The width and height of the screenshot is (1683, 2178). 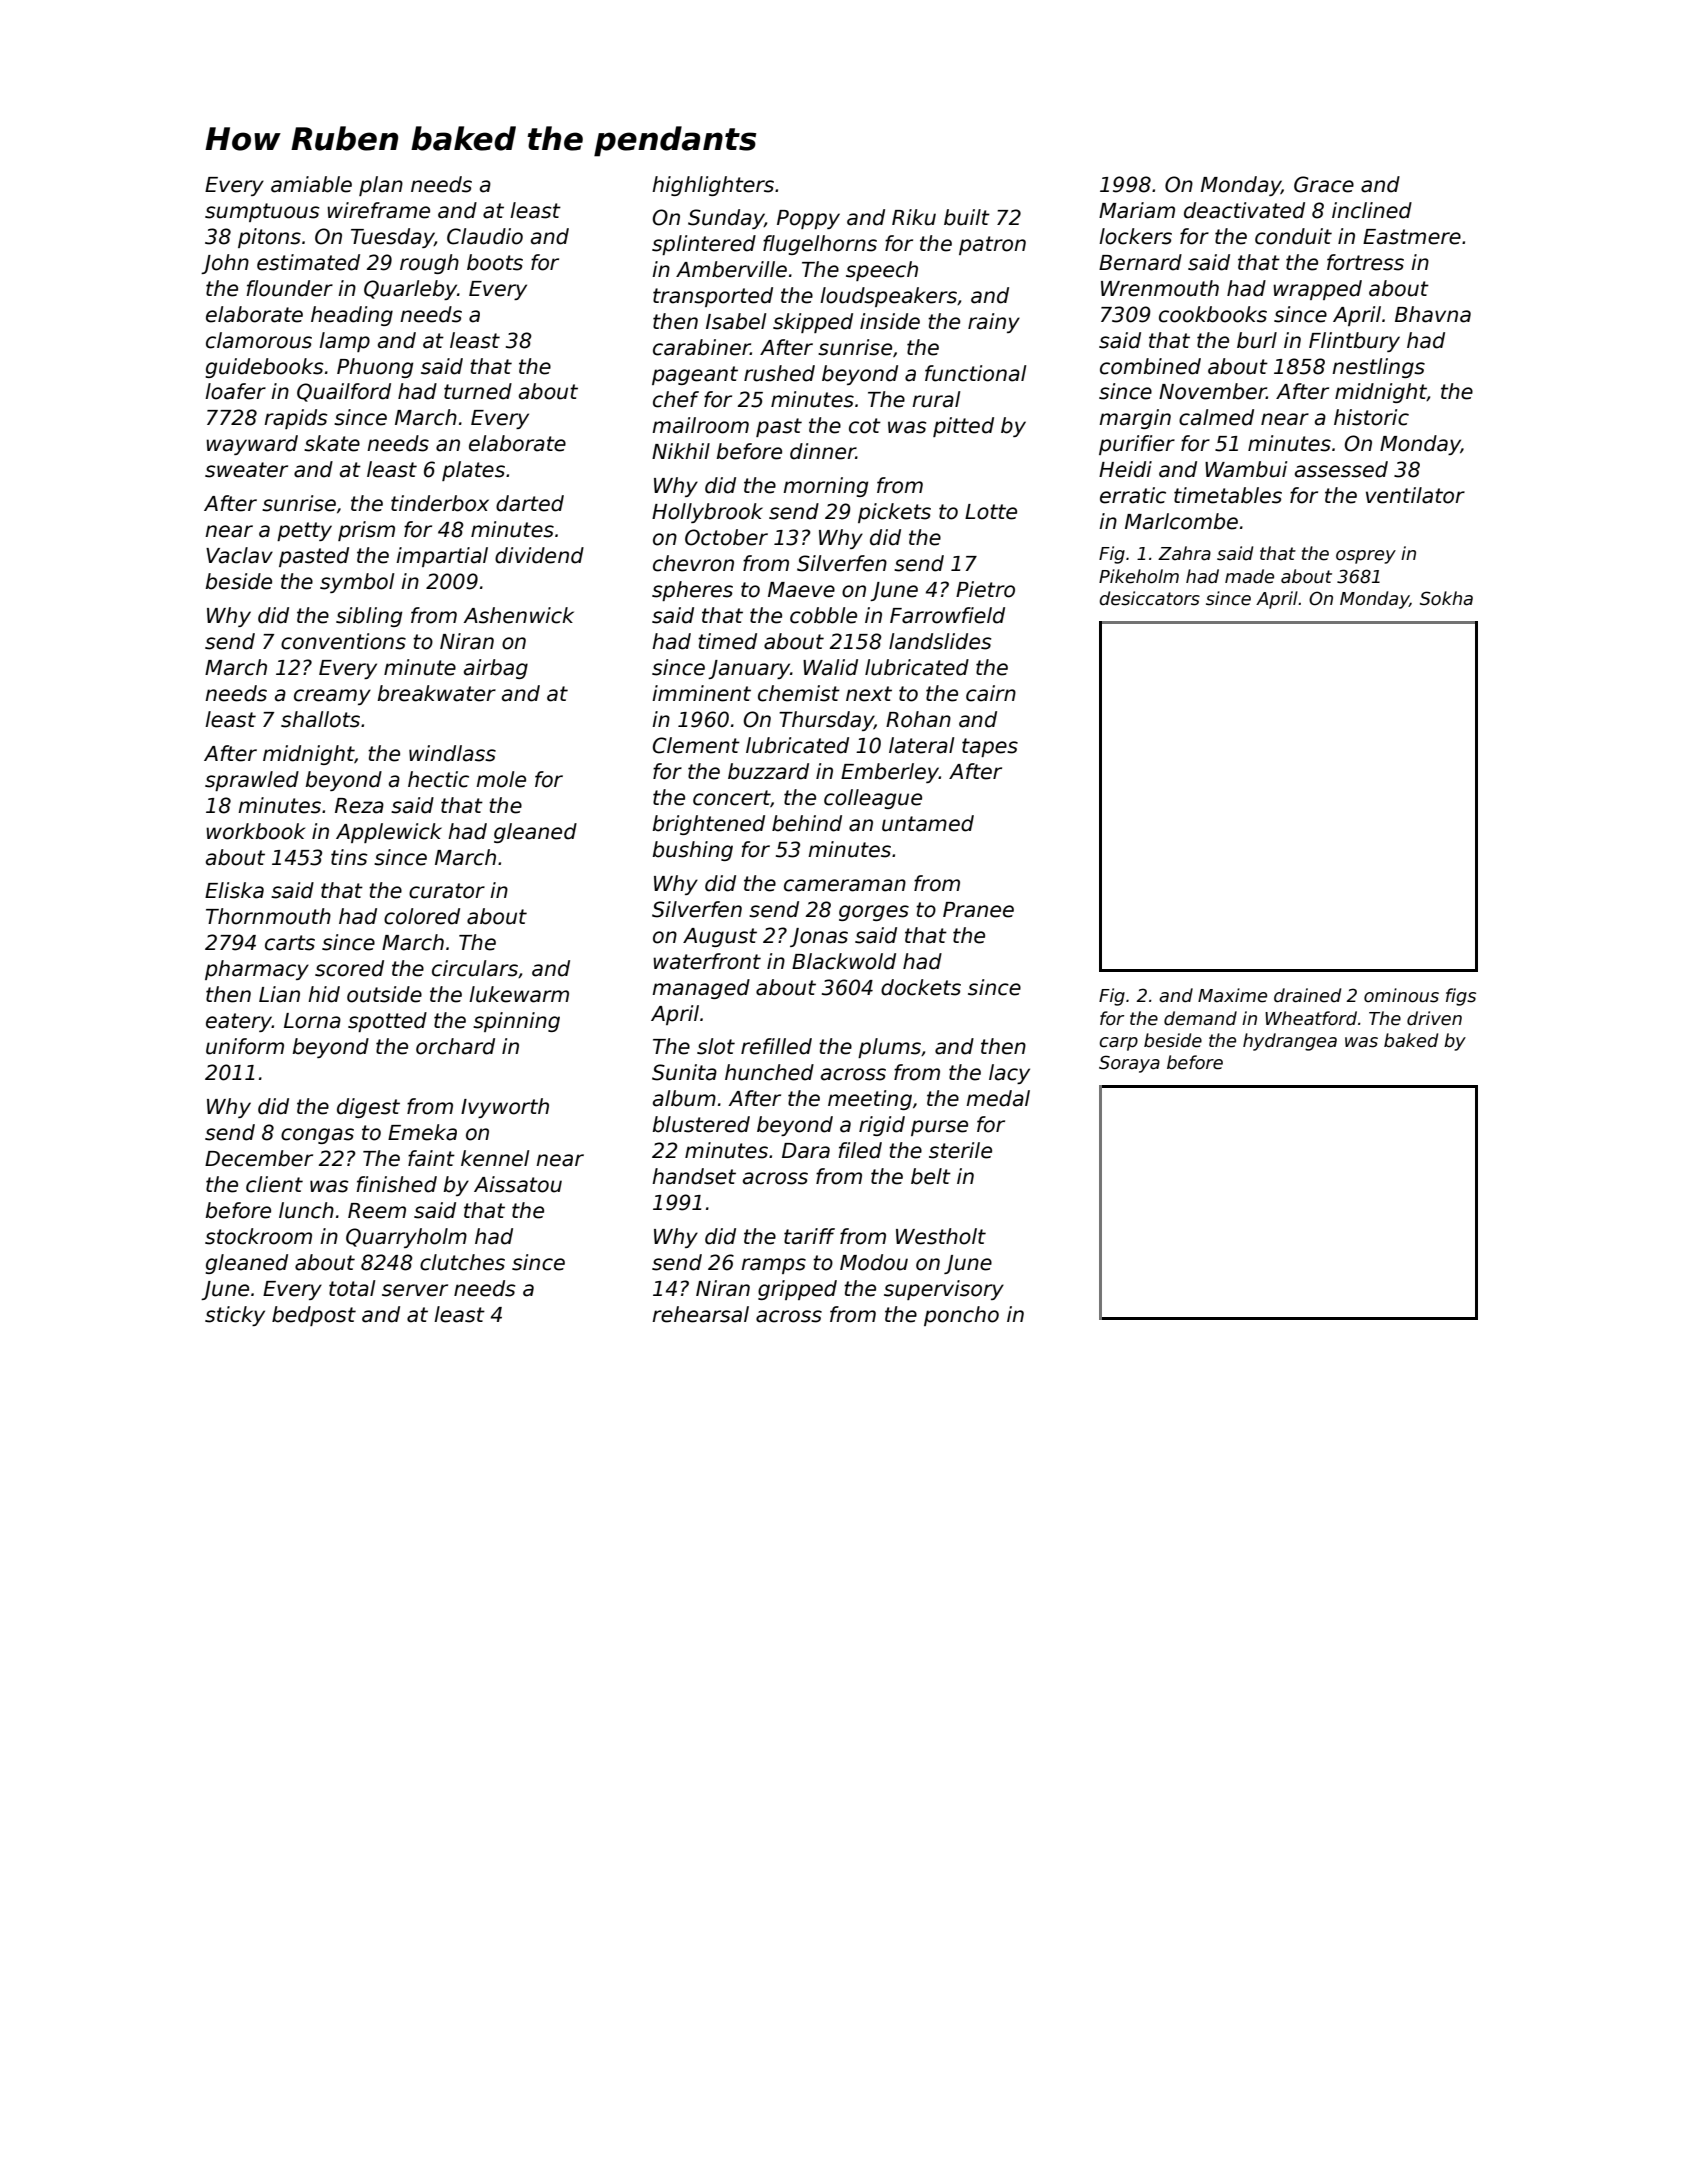 What do you see at coordinates (415, 1290) in the screenshot?
I see `server` at bounding box center [415, 1290].
